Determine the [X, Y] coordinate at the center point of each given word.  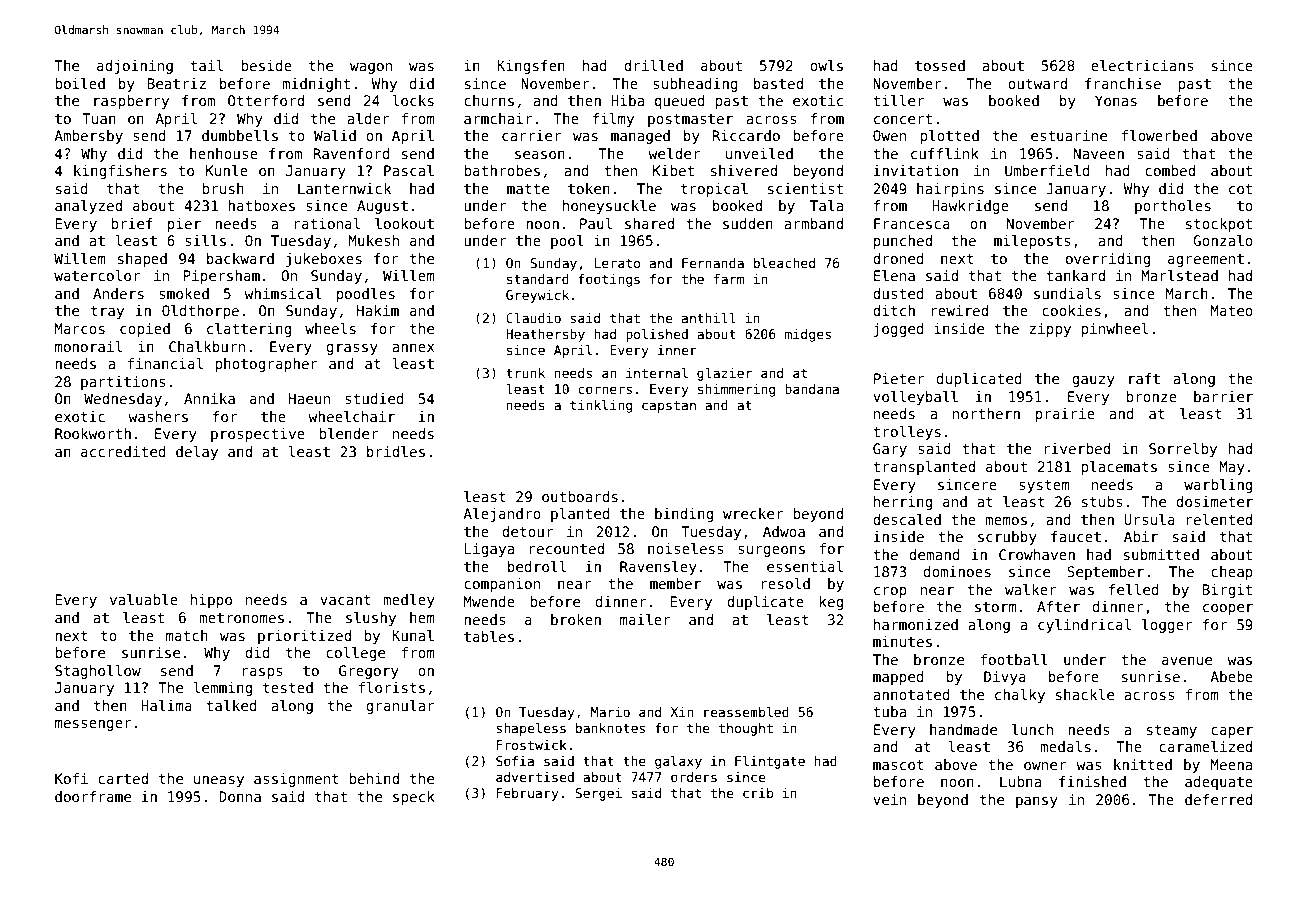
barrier [1223, 396]
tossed [940, 65]
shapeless [531, 729]
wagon [371, 68]
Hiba [627, 100]
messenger [93, 725]
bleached [784, 263]
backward [240, 258]
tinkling [601, 406]
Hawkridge [970, 207]
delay [197, 453]
